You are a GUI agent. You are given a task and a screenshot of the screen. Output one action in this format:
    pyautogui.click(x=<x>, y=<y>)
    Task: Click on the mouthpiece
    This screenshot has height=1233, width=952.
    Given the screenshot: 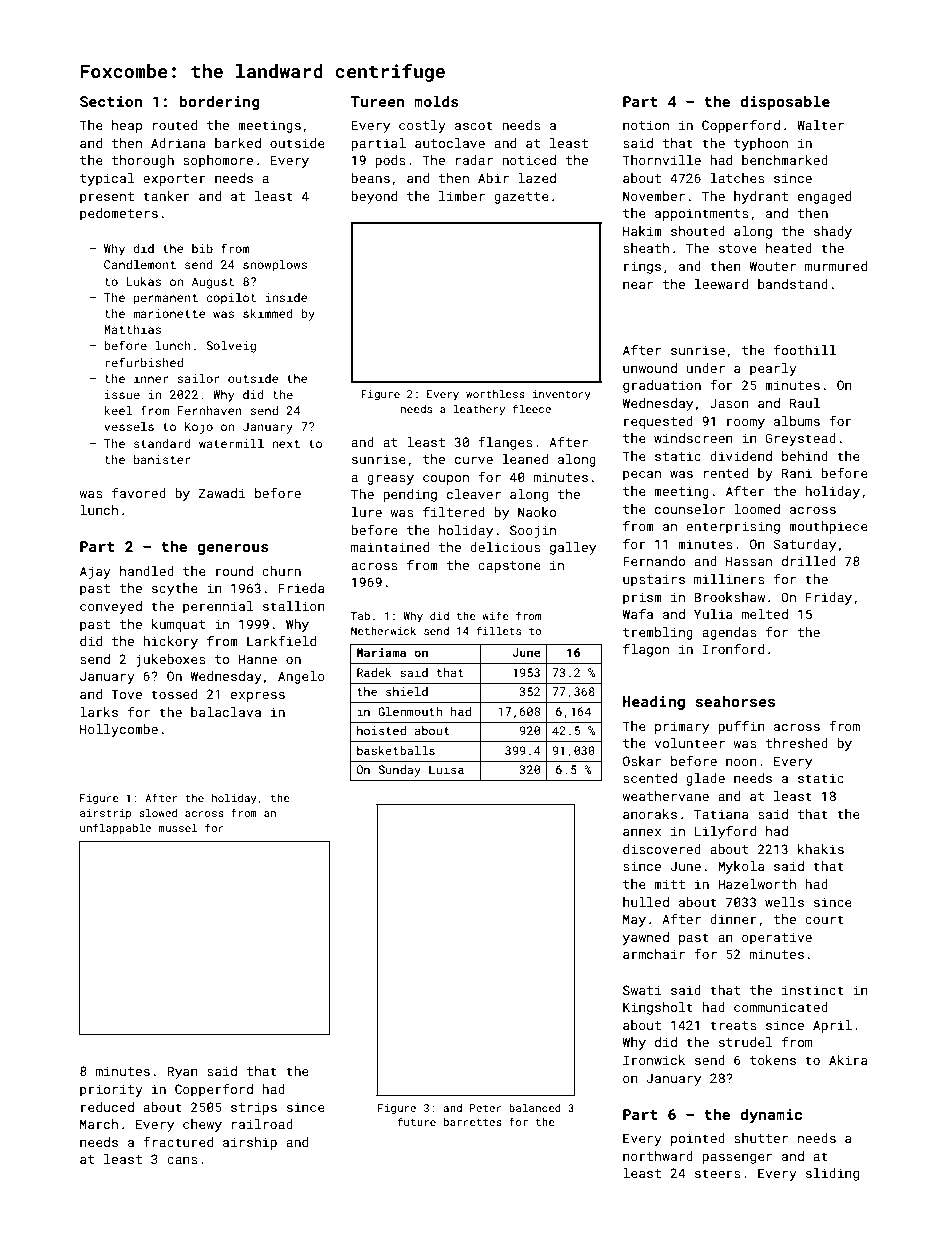 What is the action you would take?
    pyautogui.click(x=828, y=527)
